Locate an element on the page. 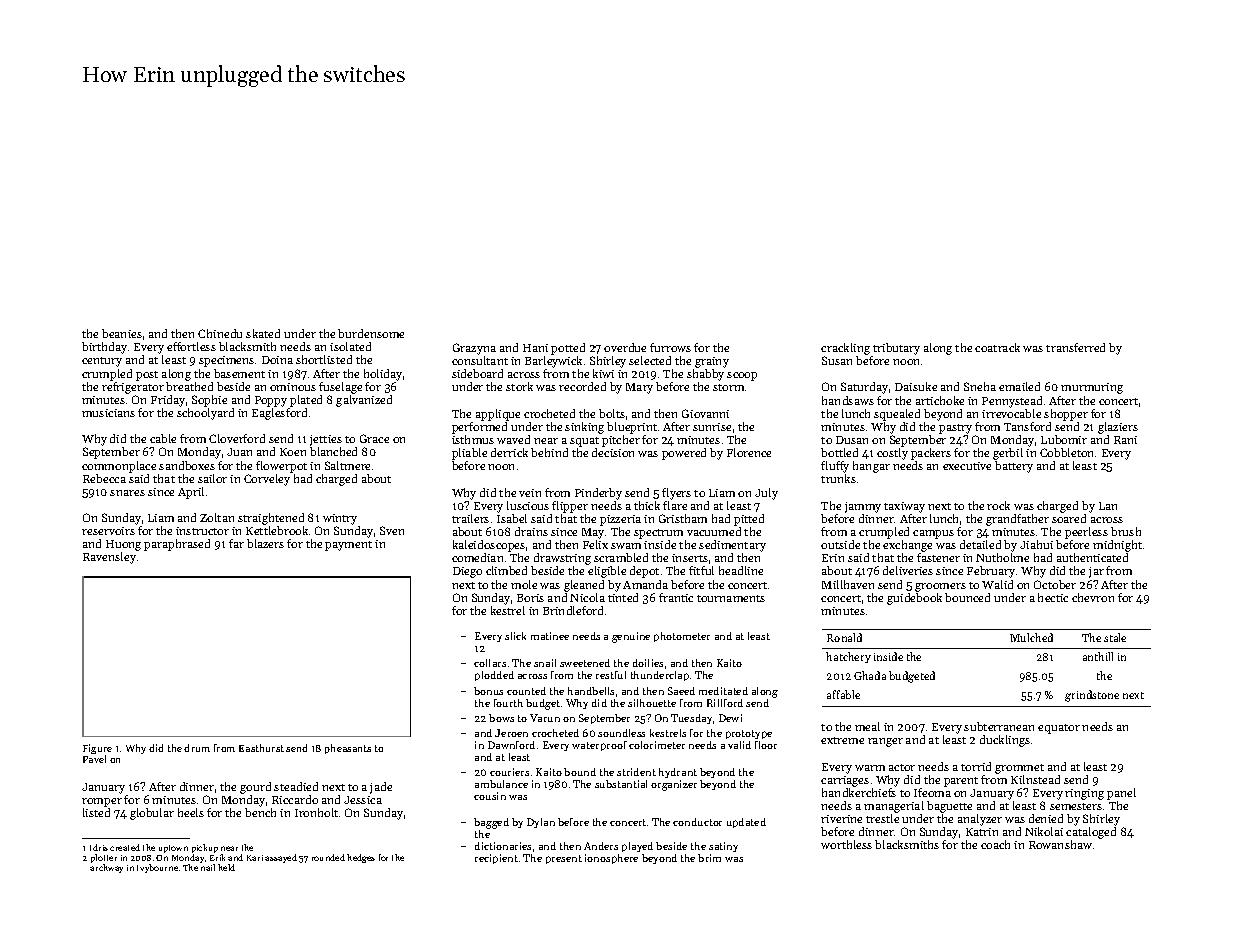 This page has width=1233, height=952. hangar is located at coordinates (871, 467).
